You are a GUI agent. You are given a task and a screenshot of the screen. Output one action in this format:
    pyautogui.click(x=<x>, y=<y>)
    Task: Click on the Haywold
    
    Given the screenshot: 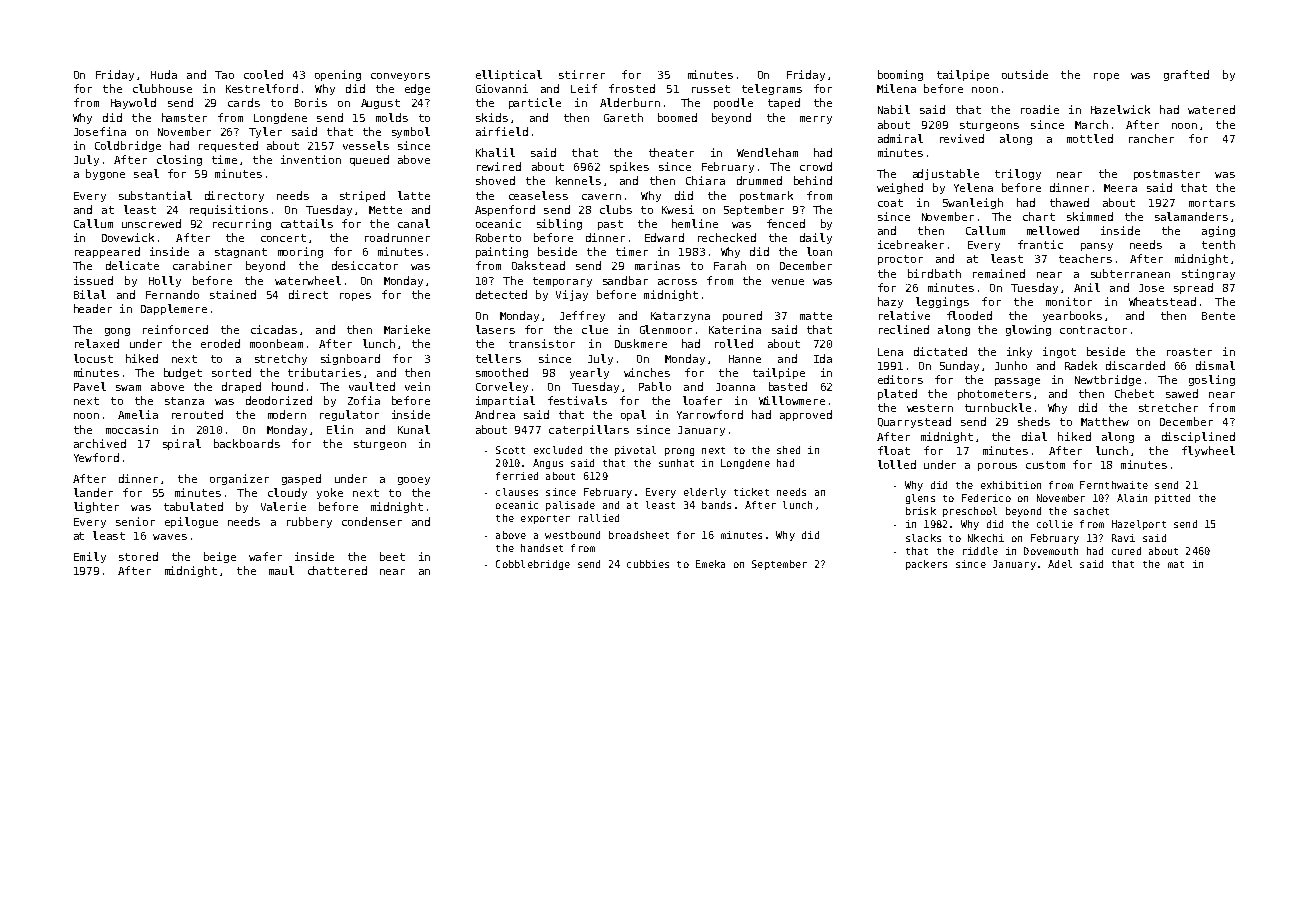 What is the action you would take?
    pyautogui.click(x=133, y=103)
